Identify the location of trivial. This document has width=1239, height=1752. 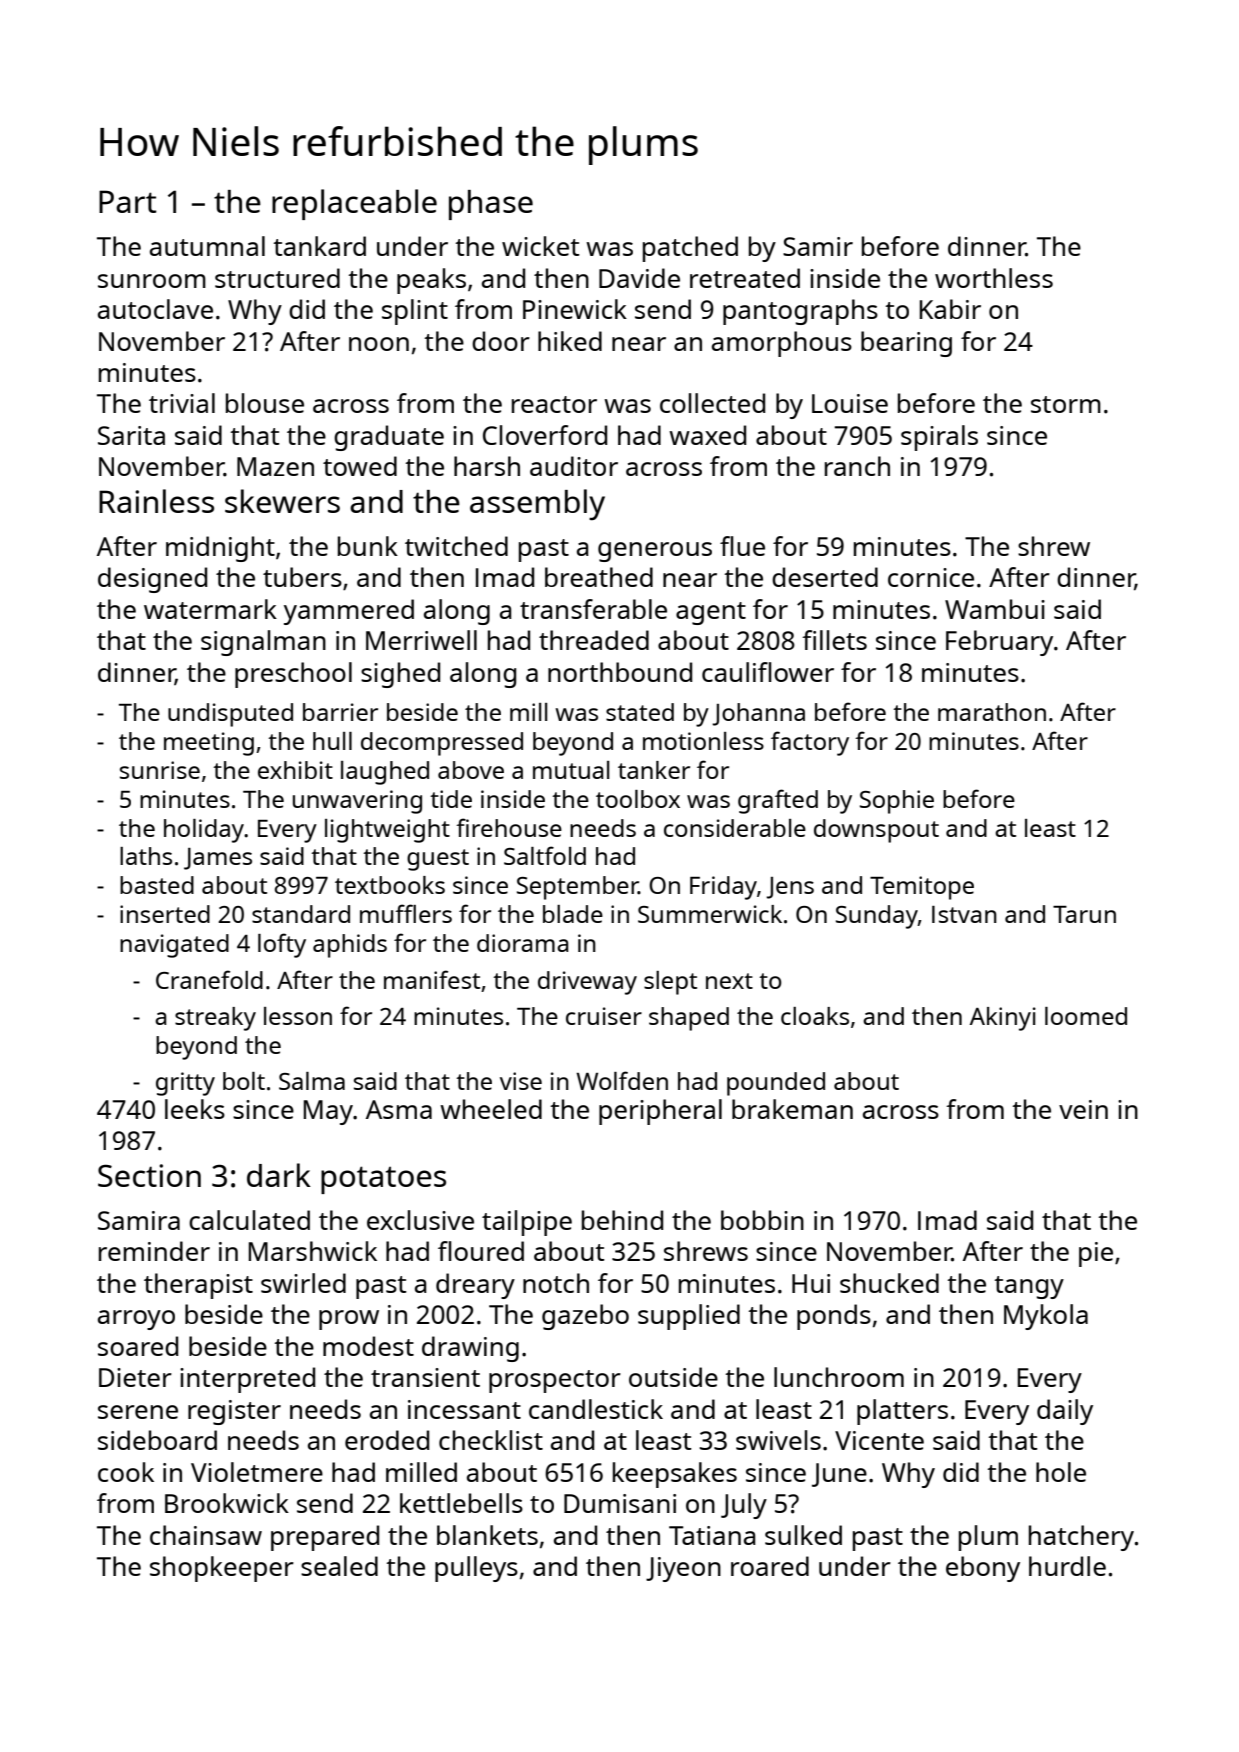
(182, 403).
